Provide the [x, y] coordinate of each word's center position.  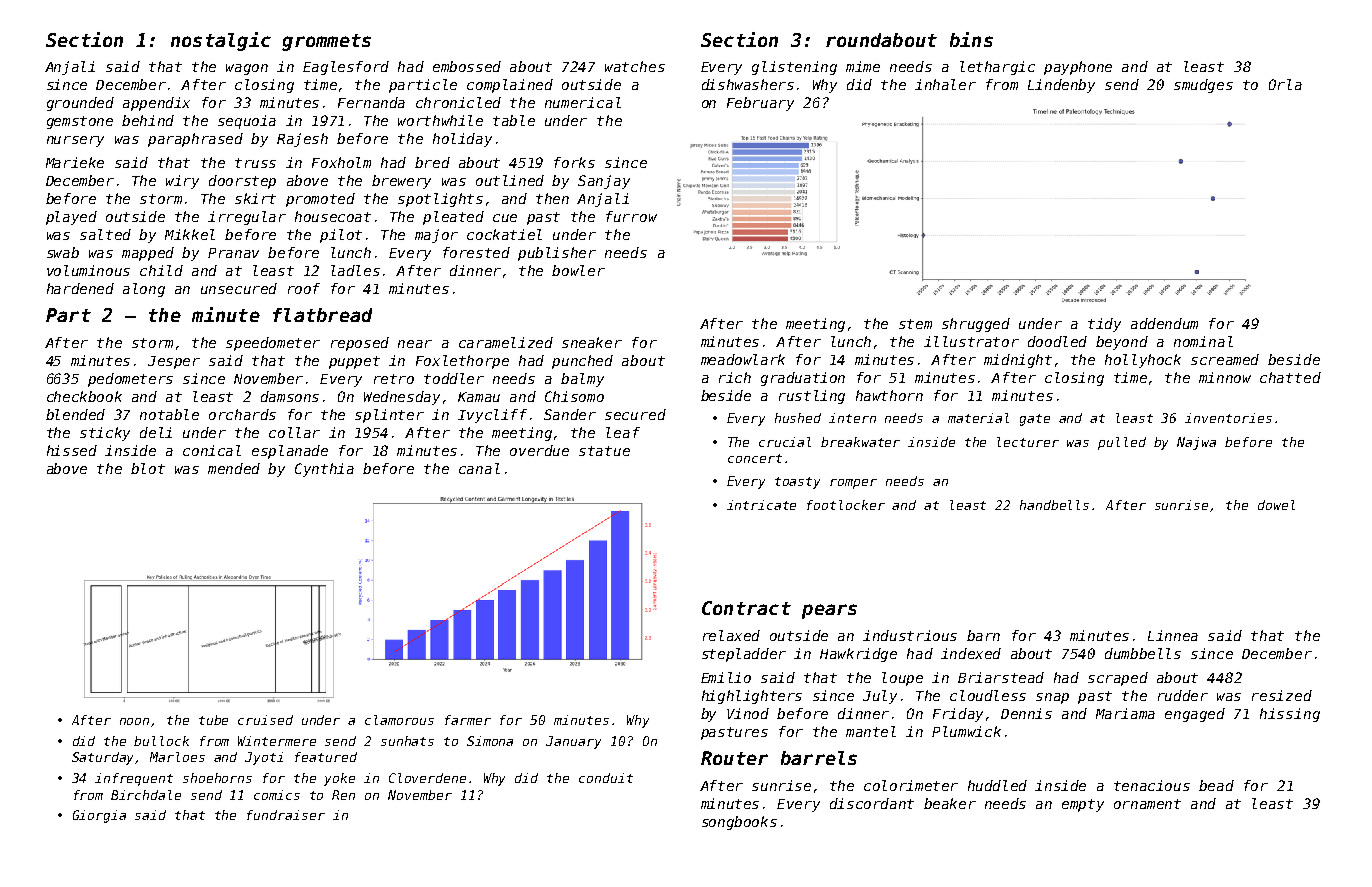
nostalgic [221, 41]
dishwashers [748, 84]
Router [734, 758]
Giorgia [99, 816]
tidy [1104, 325]
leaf [623, 432]
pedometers [130, 380]
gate [1035, 420]
